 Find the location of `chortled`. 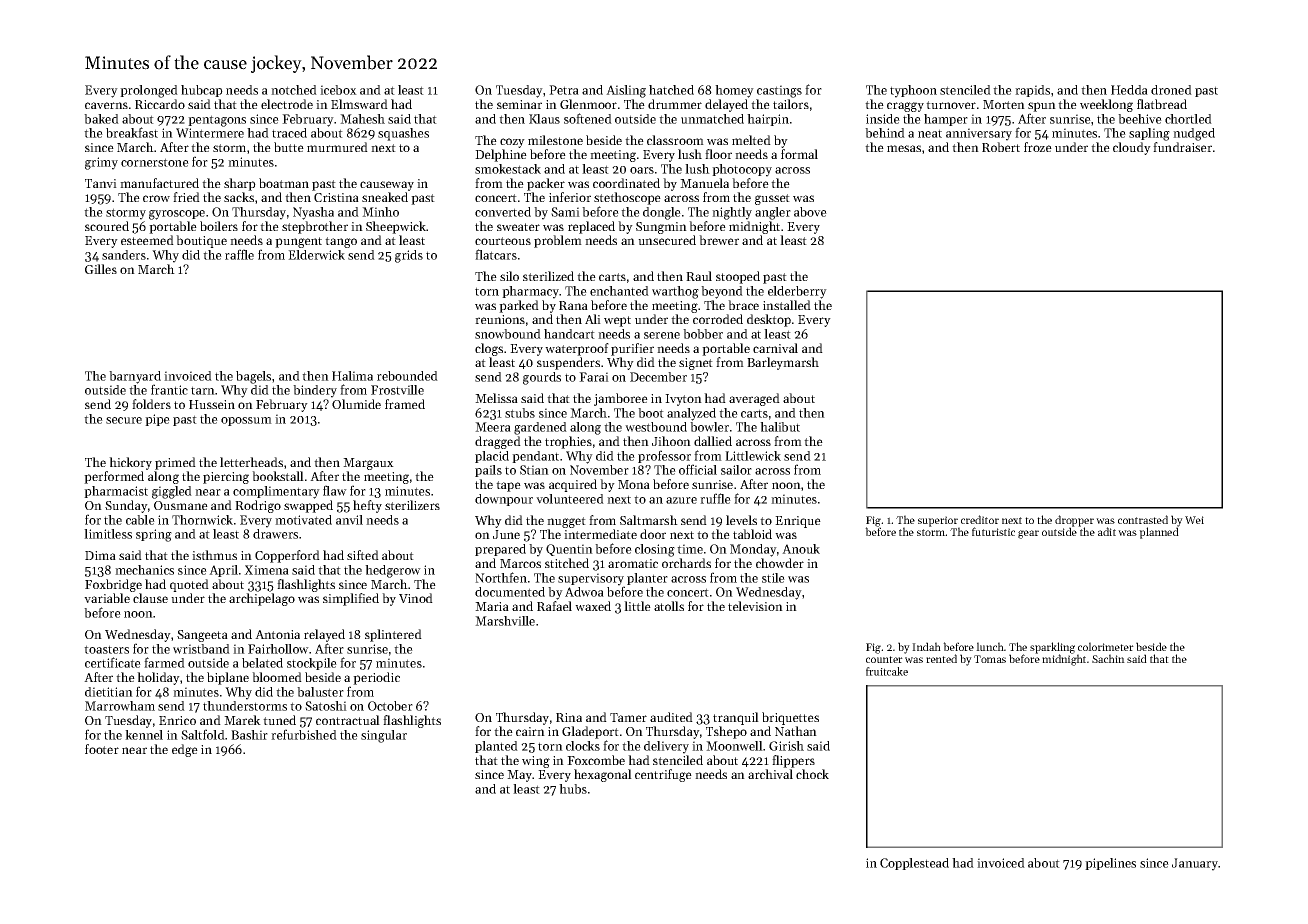

chortled is located at coordinates (1188, 119).
